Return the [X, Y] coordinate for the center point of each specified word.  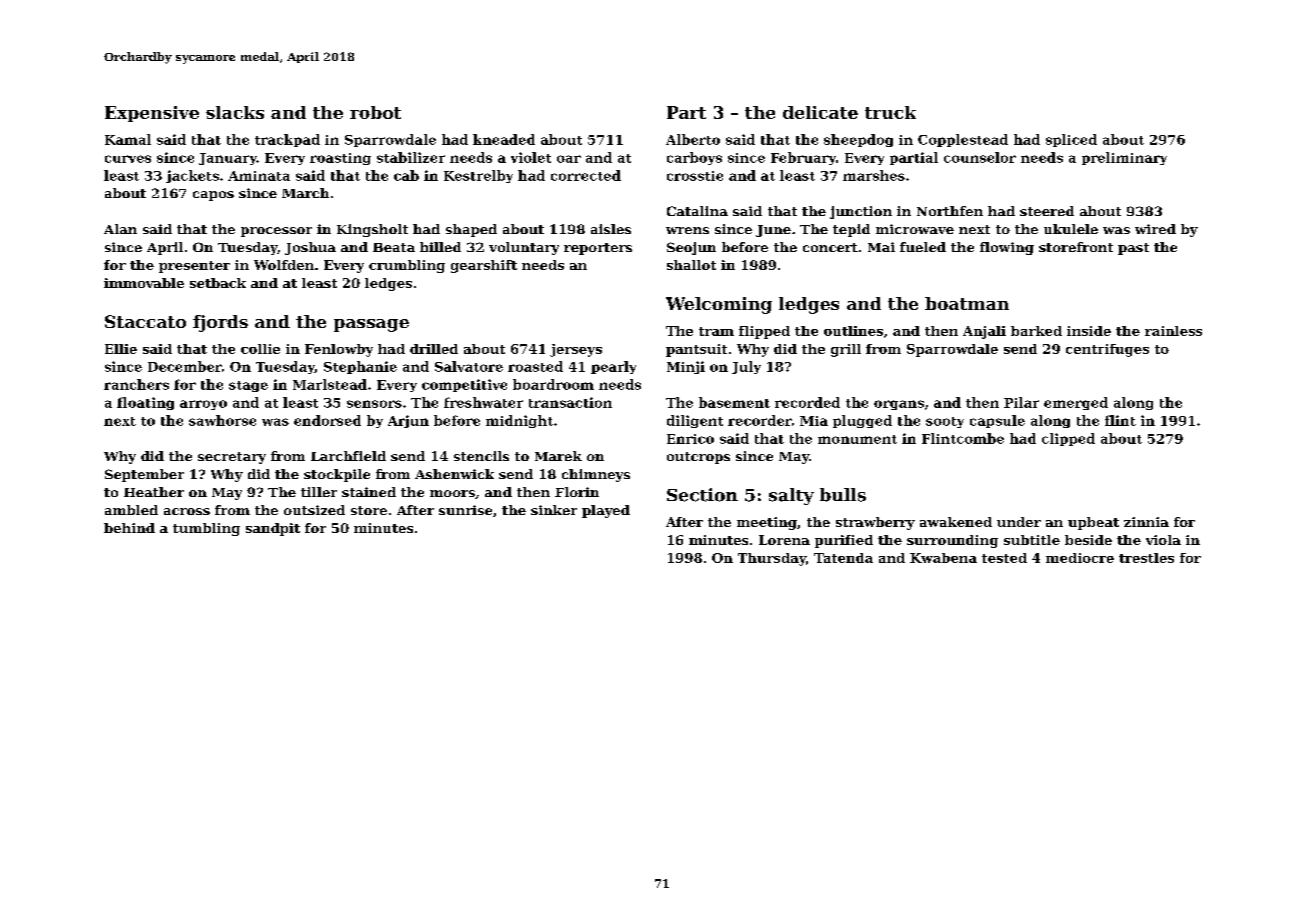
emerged [1076, 403]
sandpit [273, 529]
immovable [144, 283]
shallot [691, 265]
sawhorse [222, 420]
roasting [340, 159]
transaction [570, 402]
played [606, 511]
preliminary [1124, 158]
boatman [967, 303]
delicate [820, 112]
